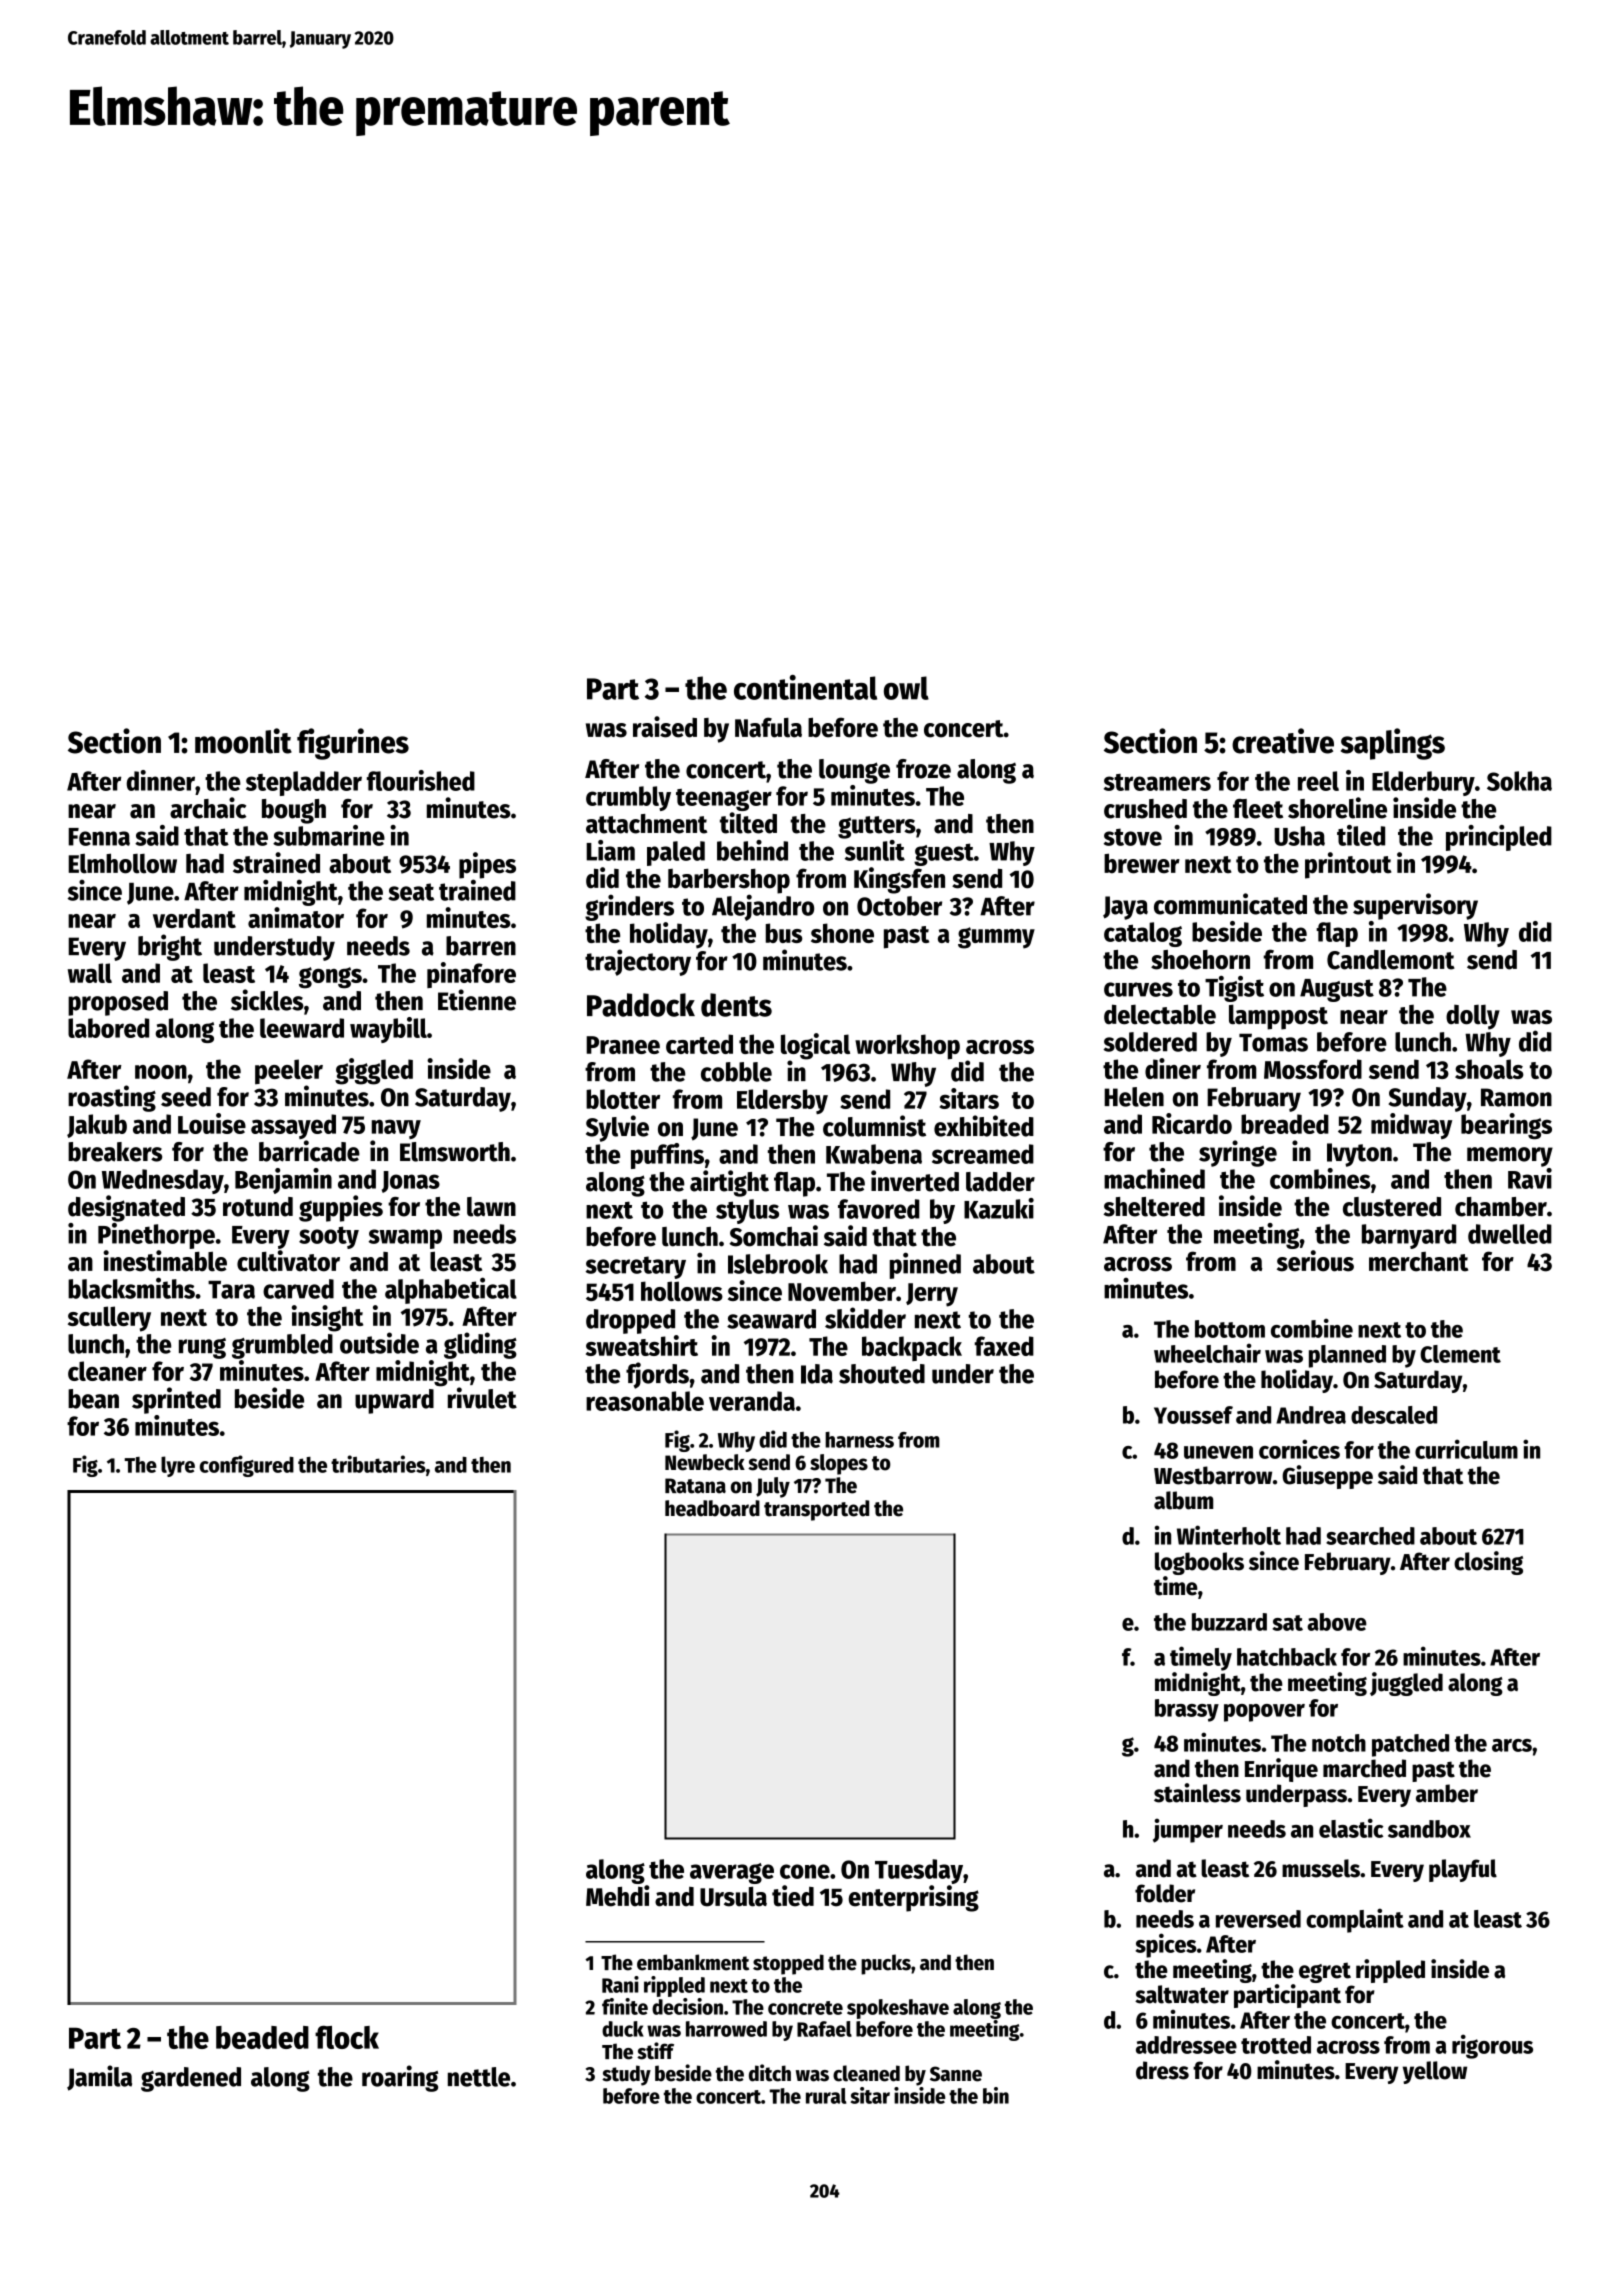 The height and width of the document is (2292, 1620). I want to click on continental, so click(805, 687).
